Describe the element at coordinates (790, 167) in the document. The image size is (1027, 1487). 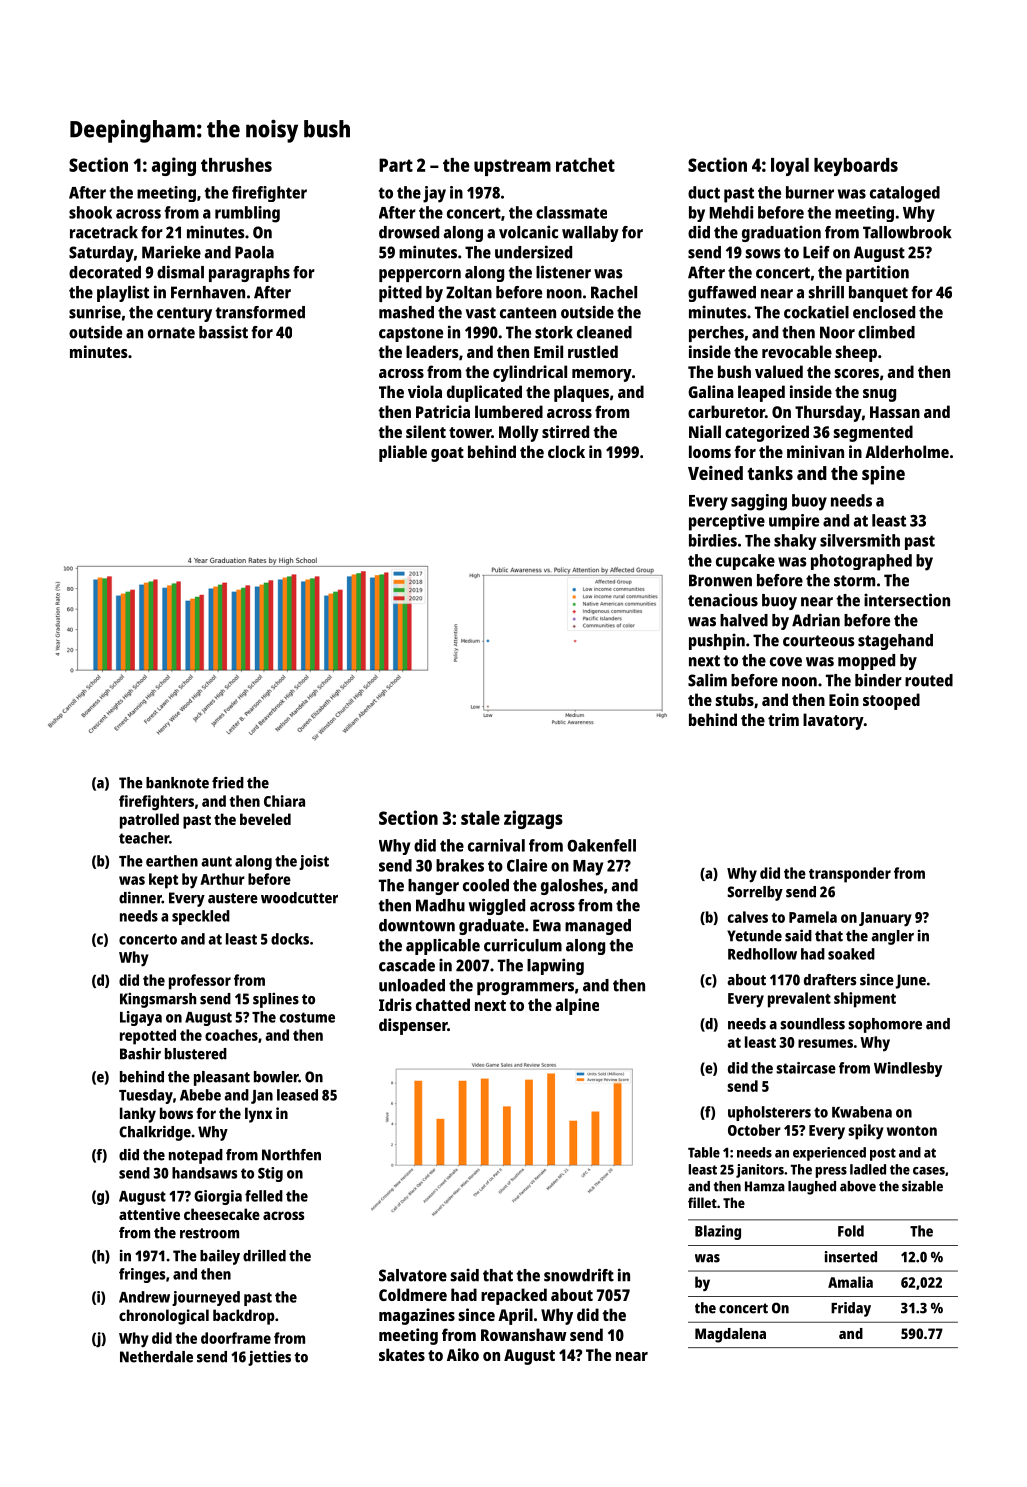
I see `loyal` at that location.
